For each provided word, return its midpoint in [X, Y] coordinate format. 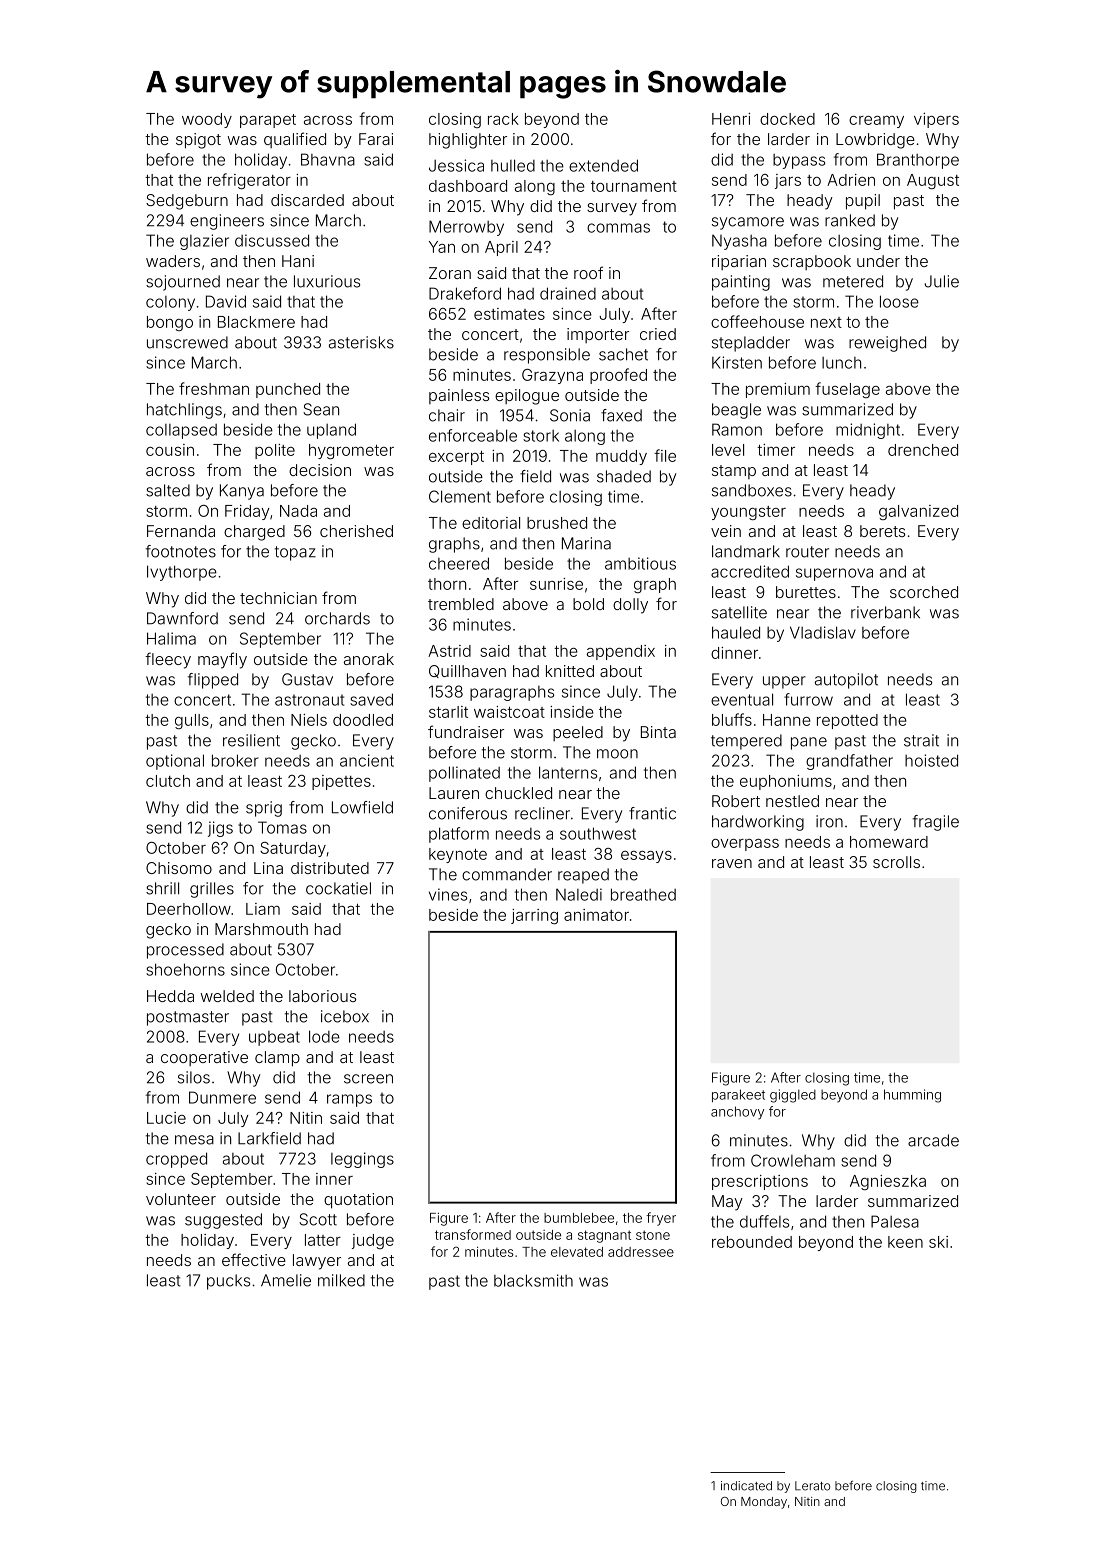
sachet [623, 354]
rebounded [752, 1242]
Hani [298, 261]
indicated [746, 1486]
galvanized [918, 512]
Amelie [286, 1280]
